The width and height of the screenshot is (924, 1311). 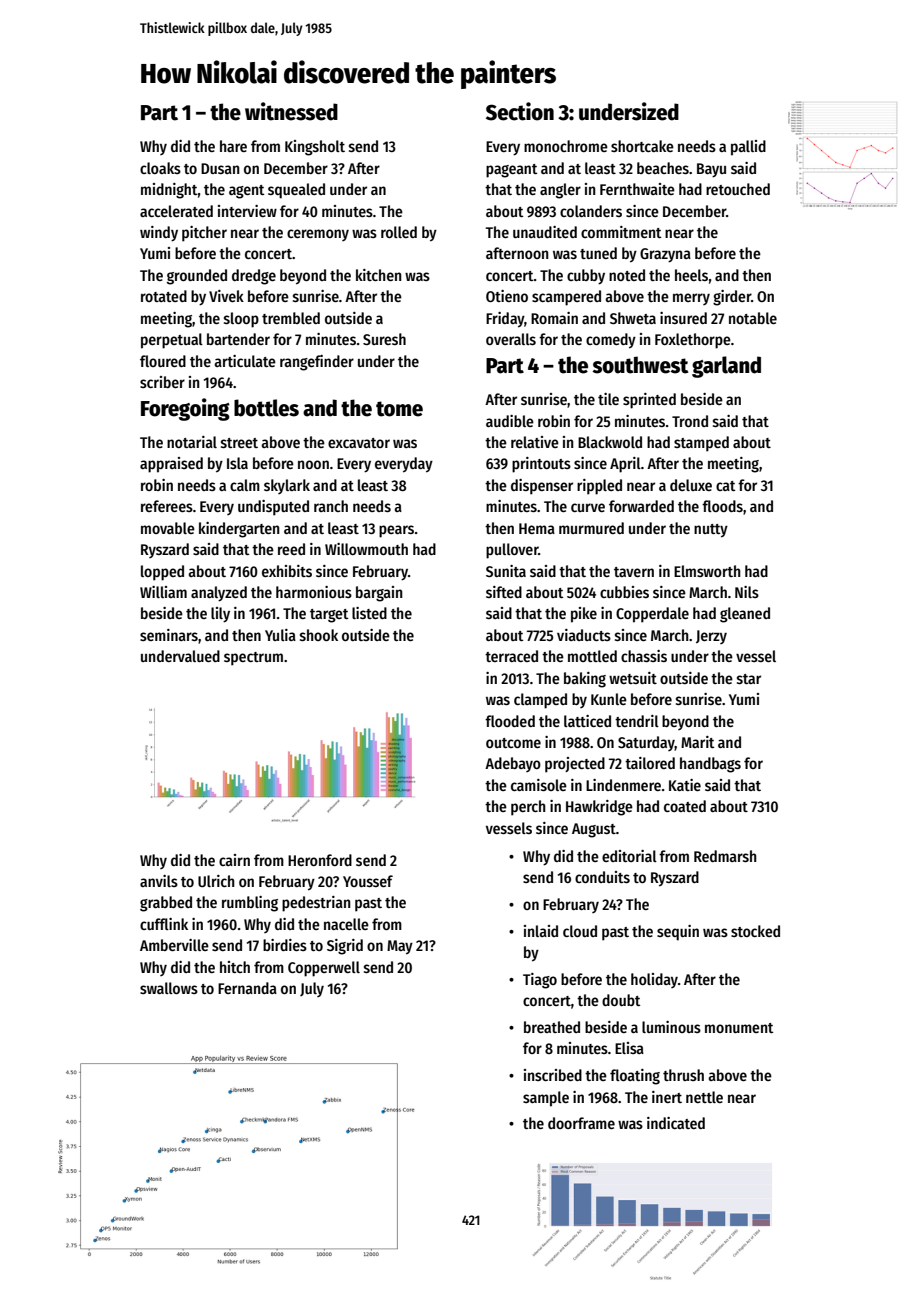 I want to click on Suresh, so click(x=384, y=339).
